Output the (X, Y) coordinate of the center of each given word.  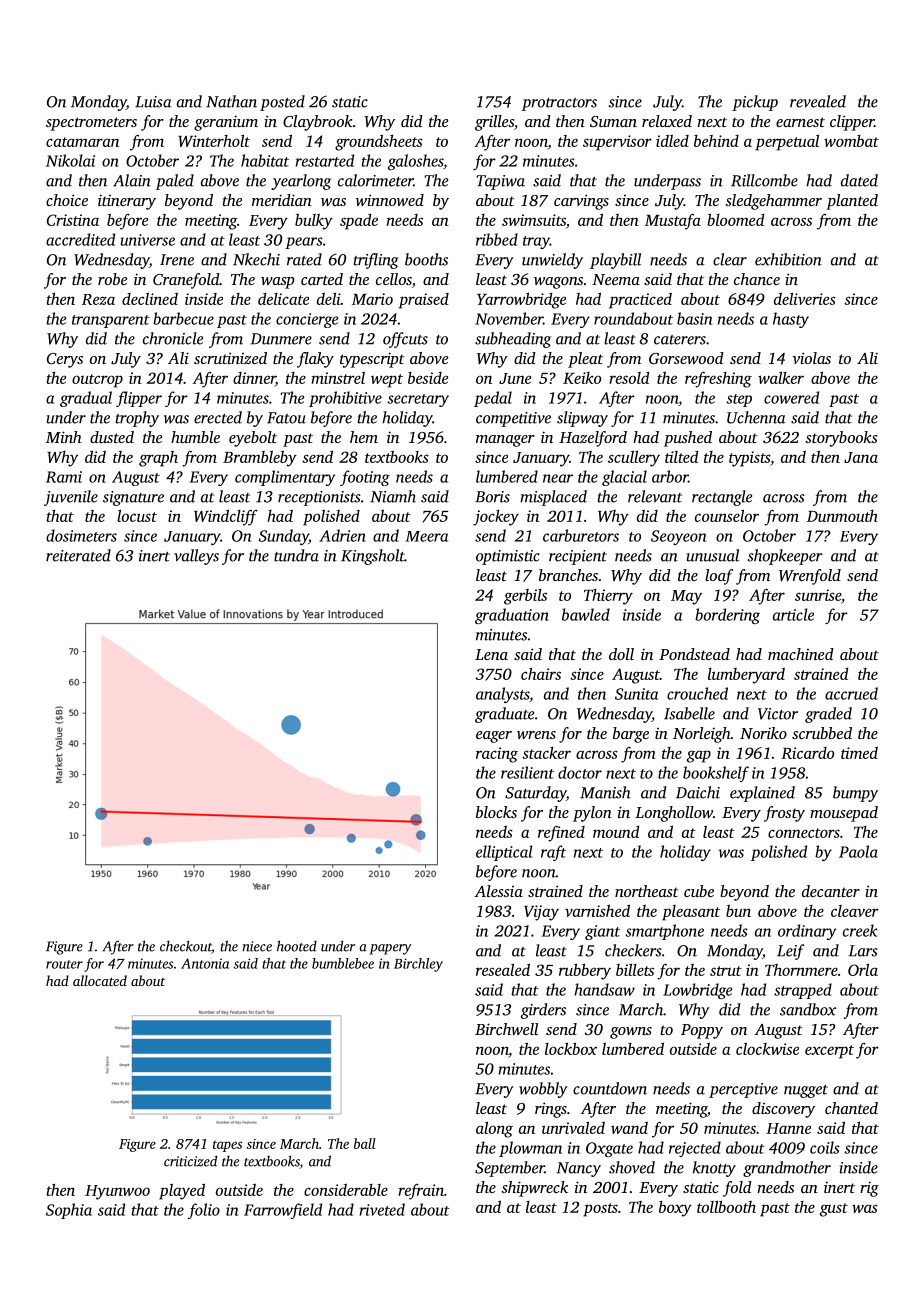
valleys (196, 557)
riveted (382, 1209)
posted (282, 103)
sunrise (818, 595)
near (558, 478)
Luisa (153, 102)
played (182, 1192)
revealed (818, 101)
